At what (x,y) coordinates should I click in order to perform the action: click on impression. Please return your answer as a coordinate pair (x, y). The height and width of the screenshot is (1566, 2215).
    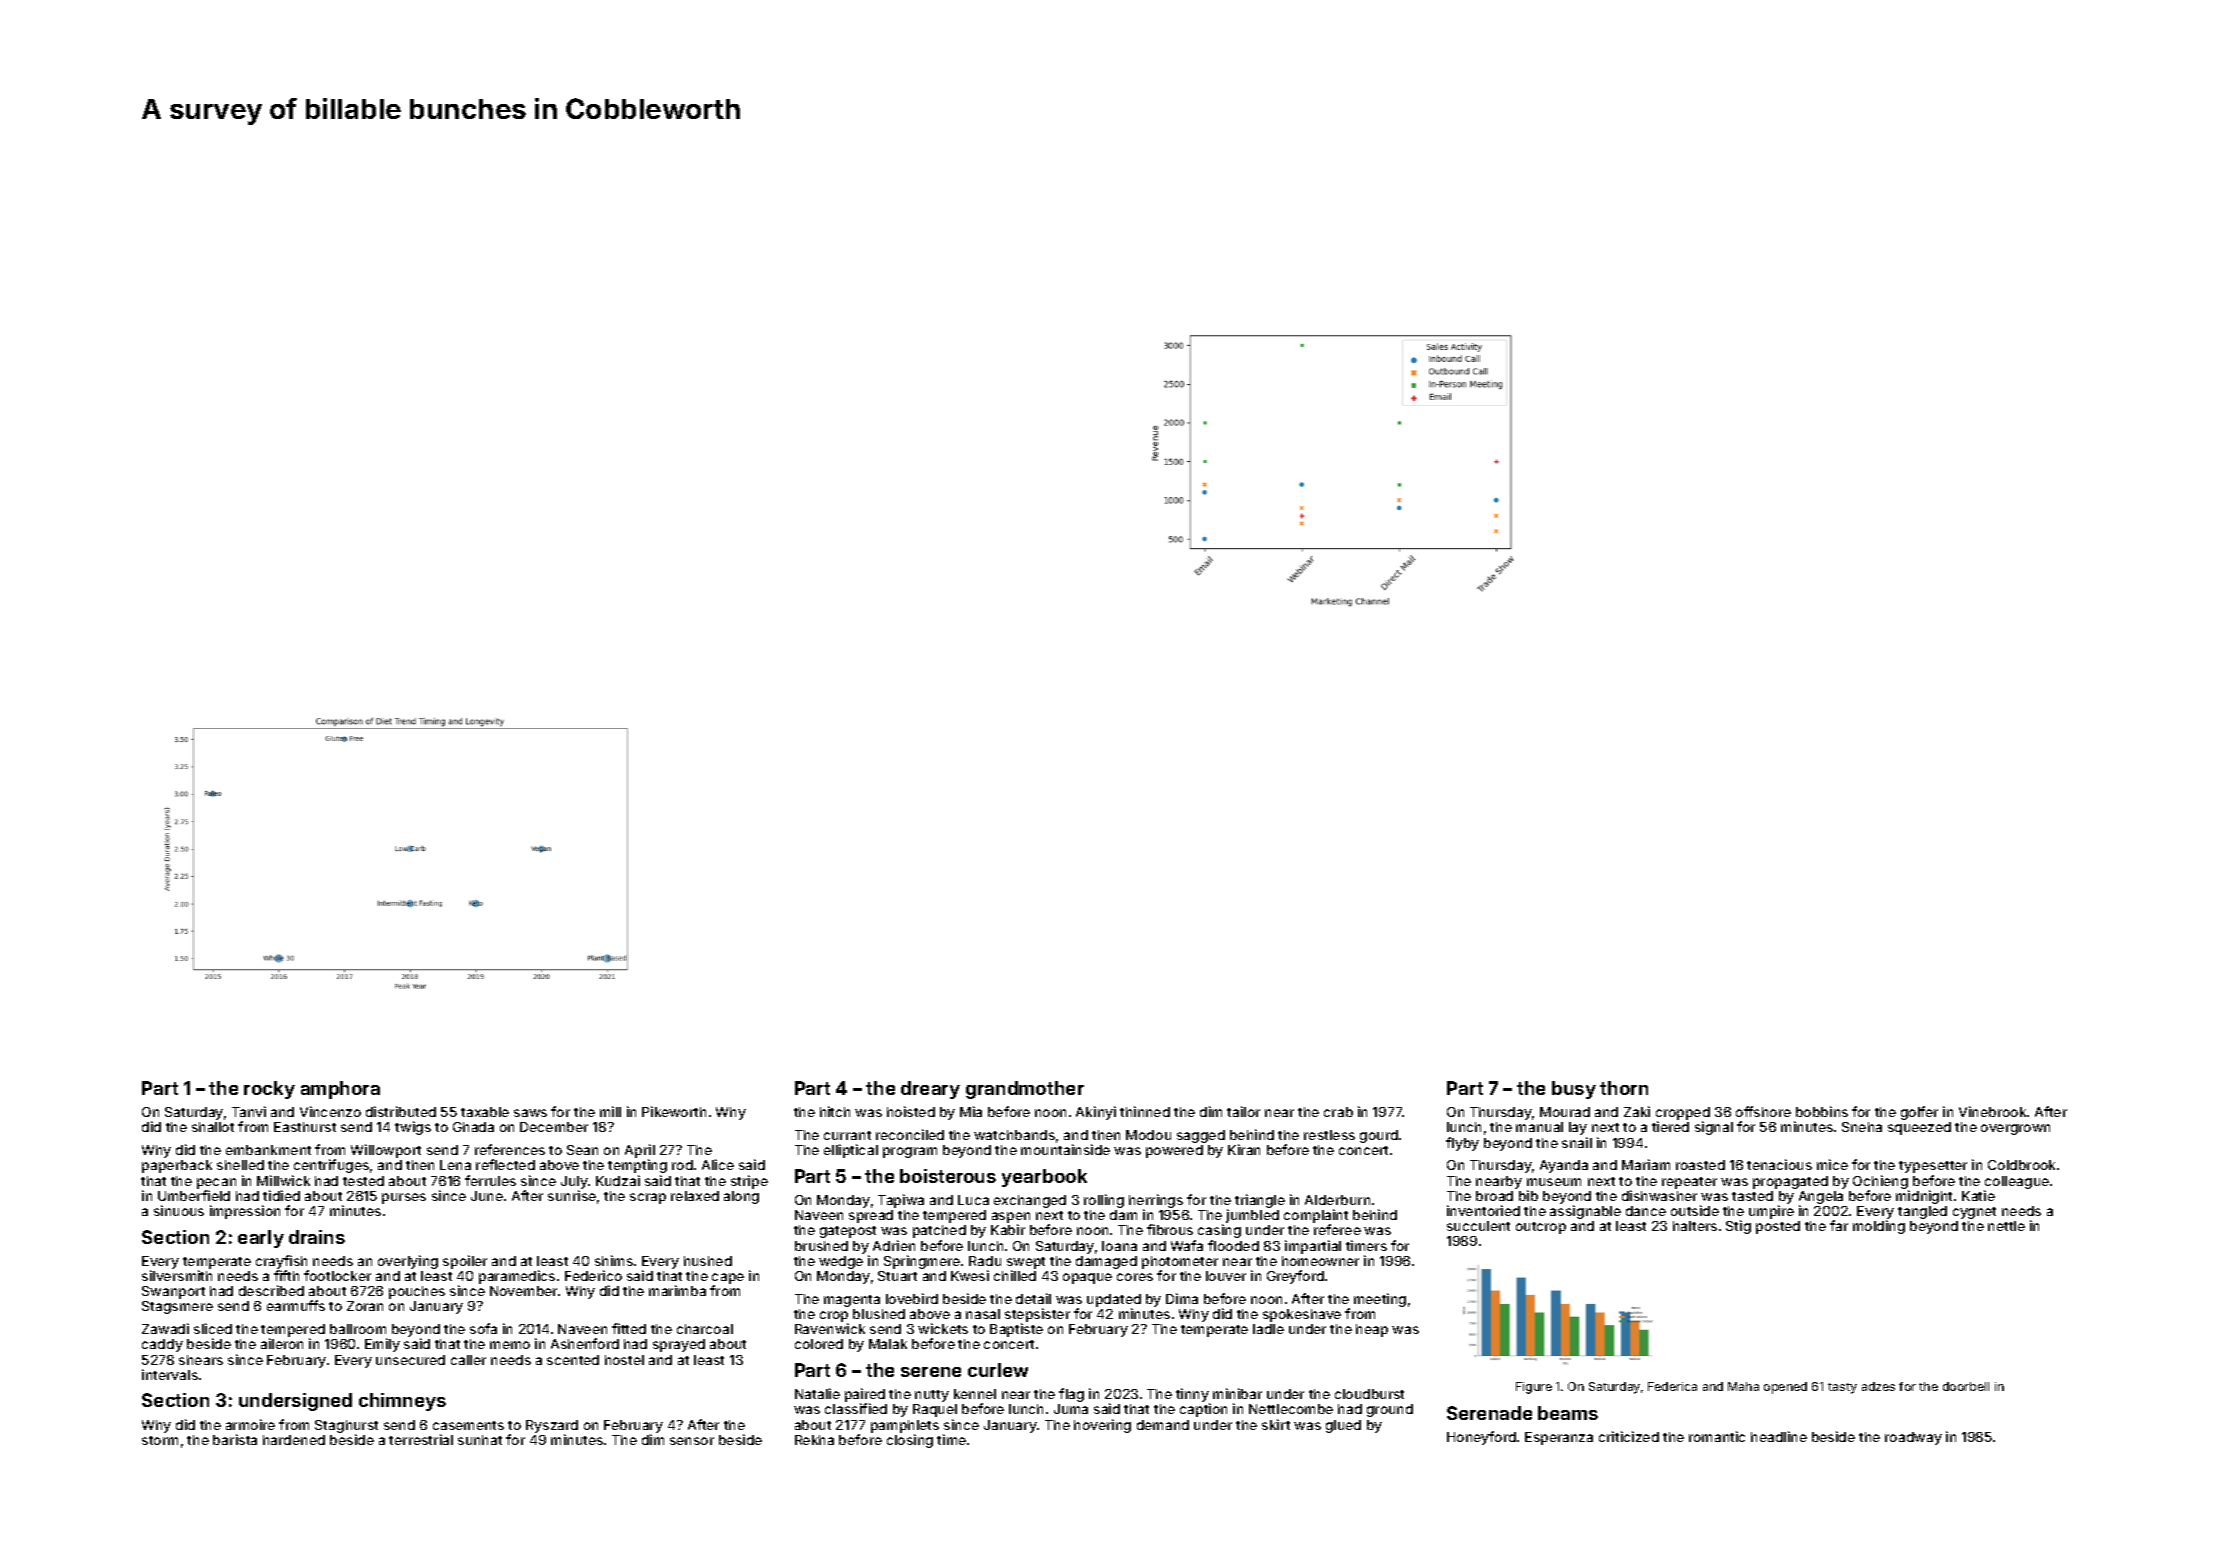
    Looking at the image, I should click on (245, 1212).
